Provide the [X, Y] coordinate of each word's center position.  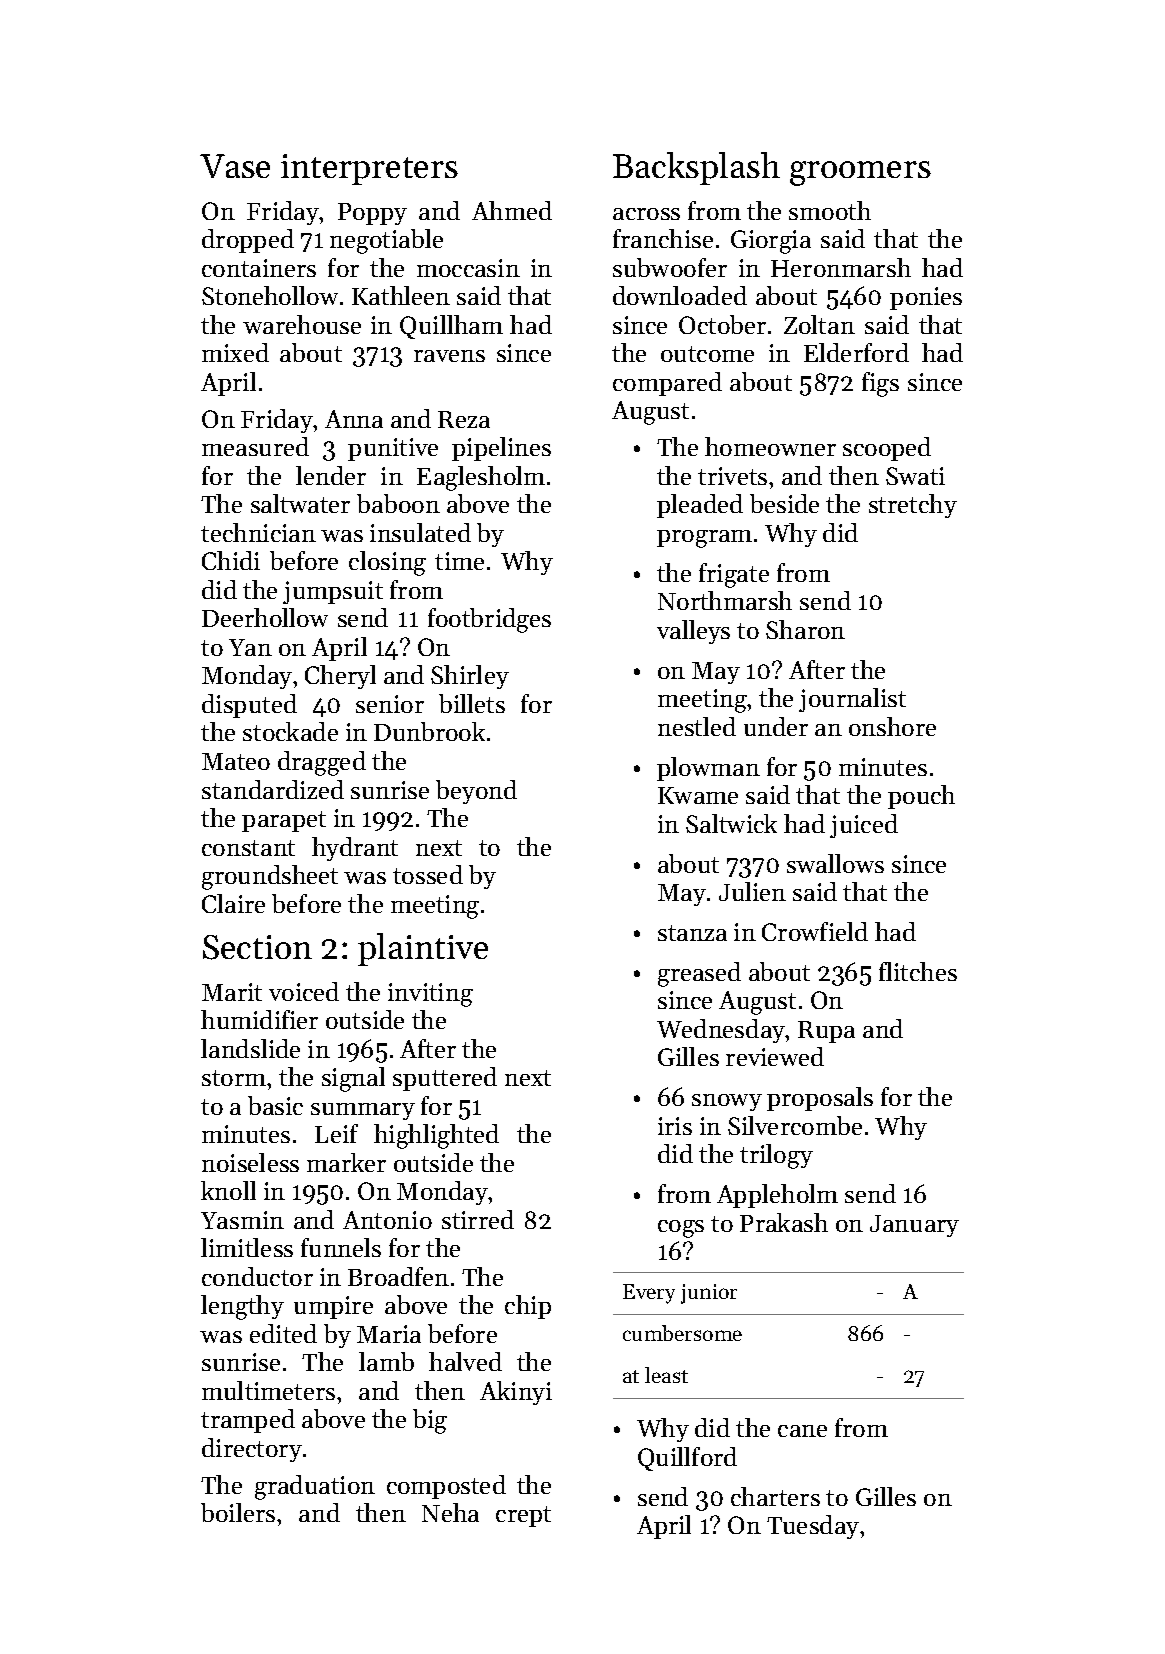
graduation [315, 1487]
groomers [860, 173]
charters [775, 1496]
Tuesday [813, 1527]
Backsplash [696, 168]
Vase [235, 166]
